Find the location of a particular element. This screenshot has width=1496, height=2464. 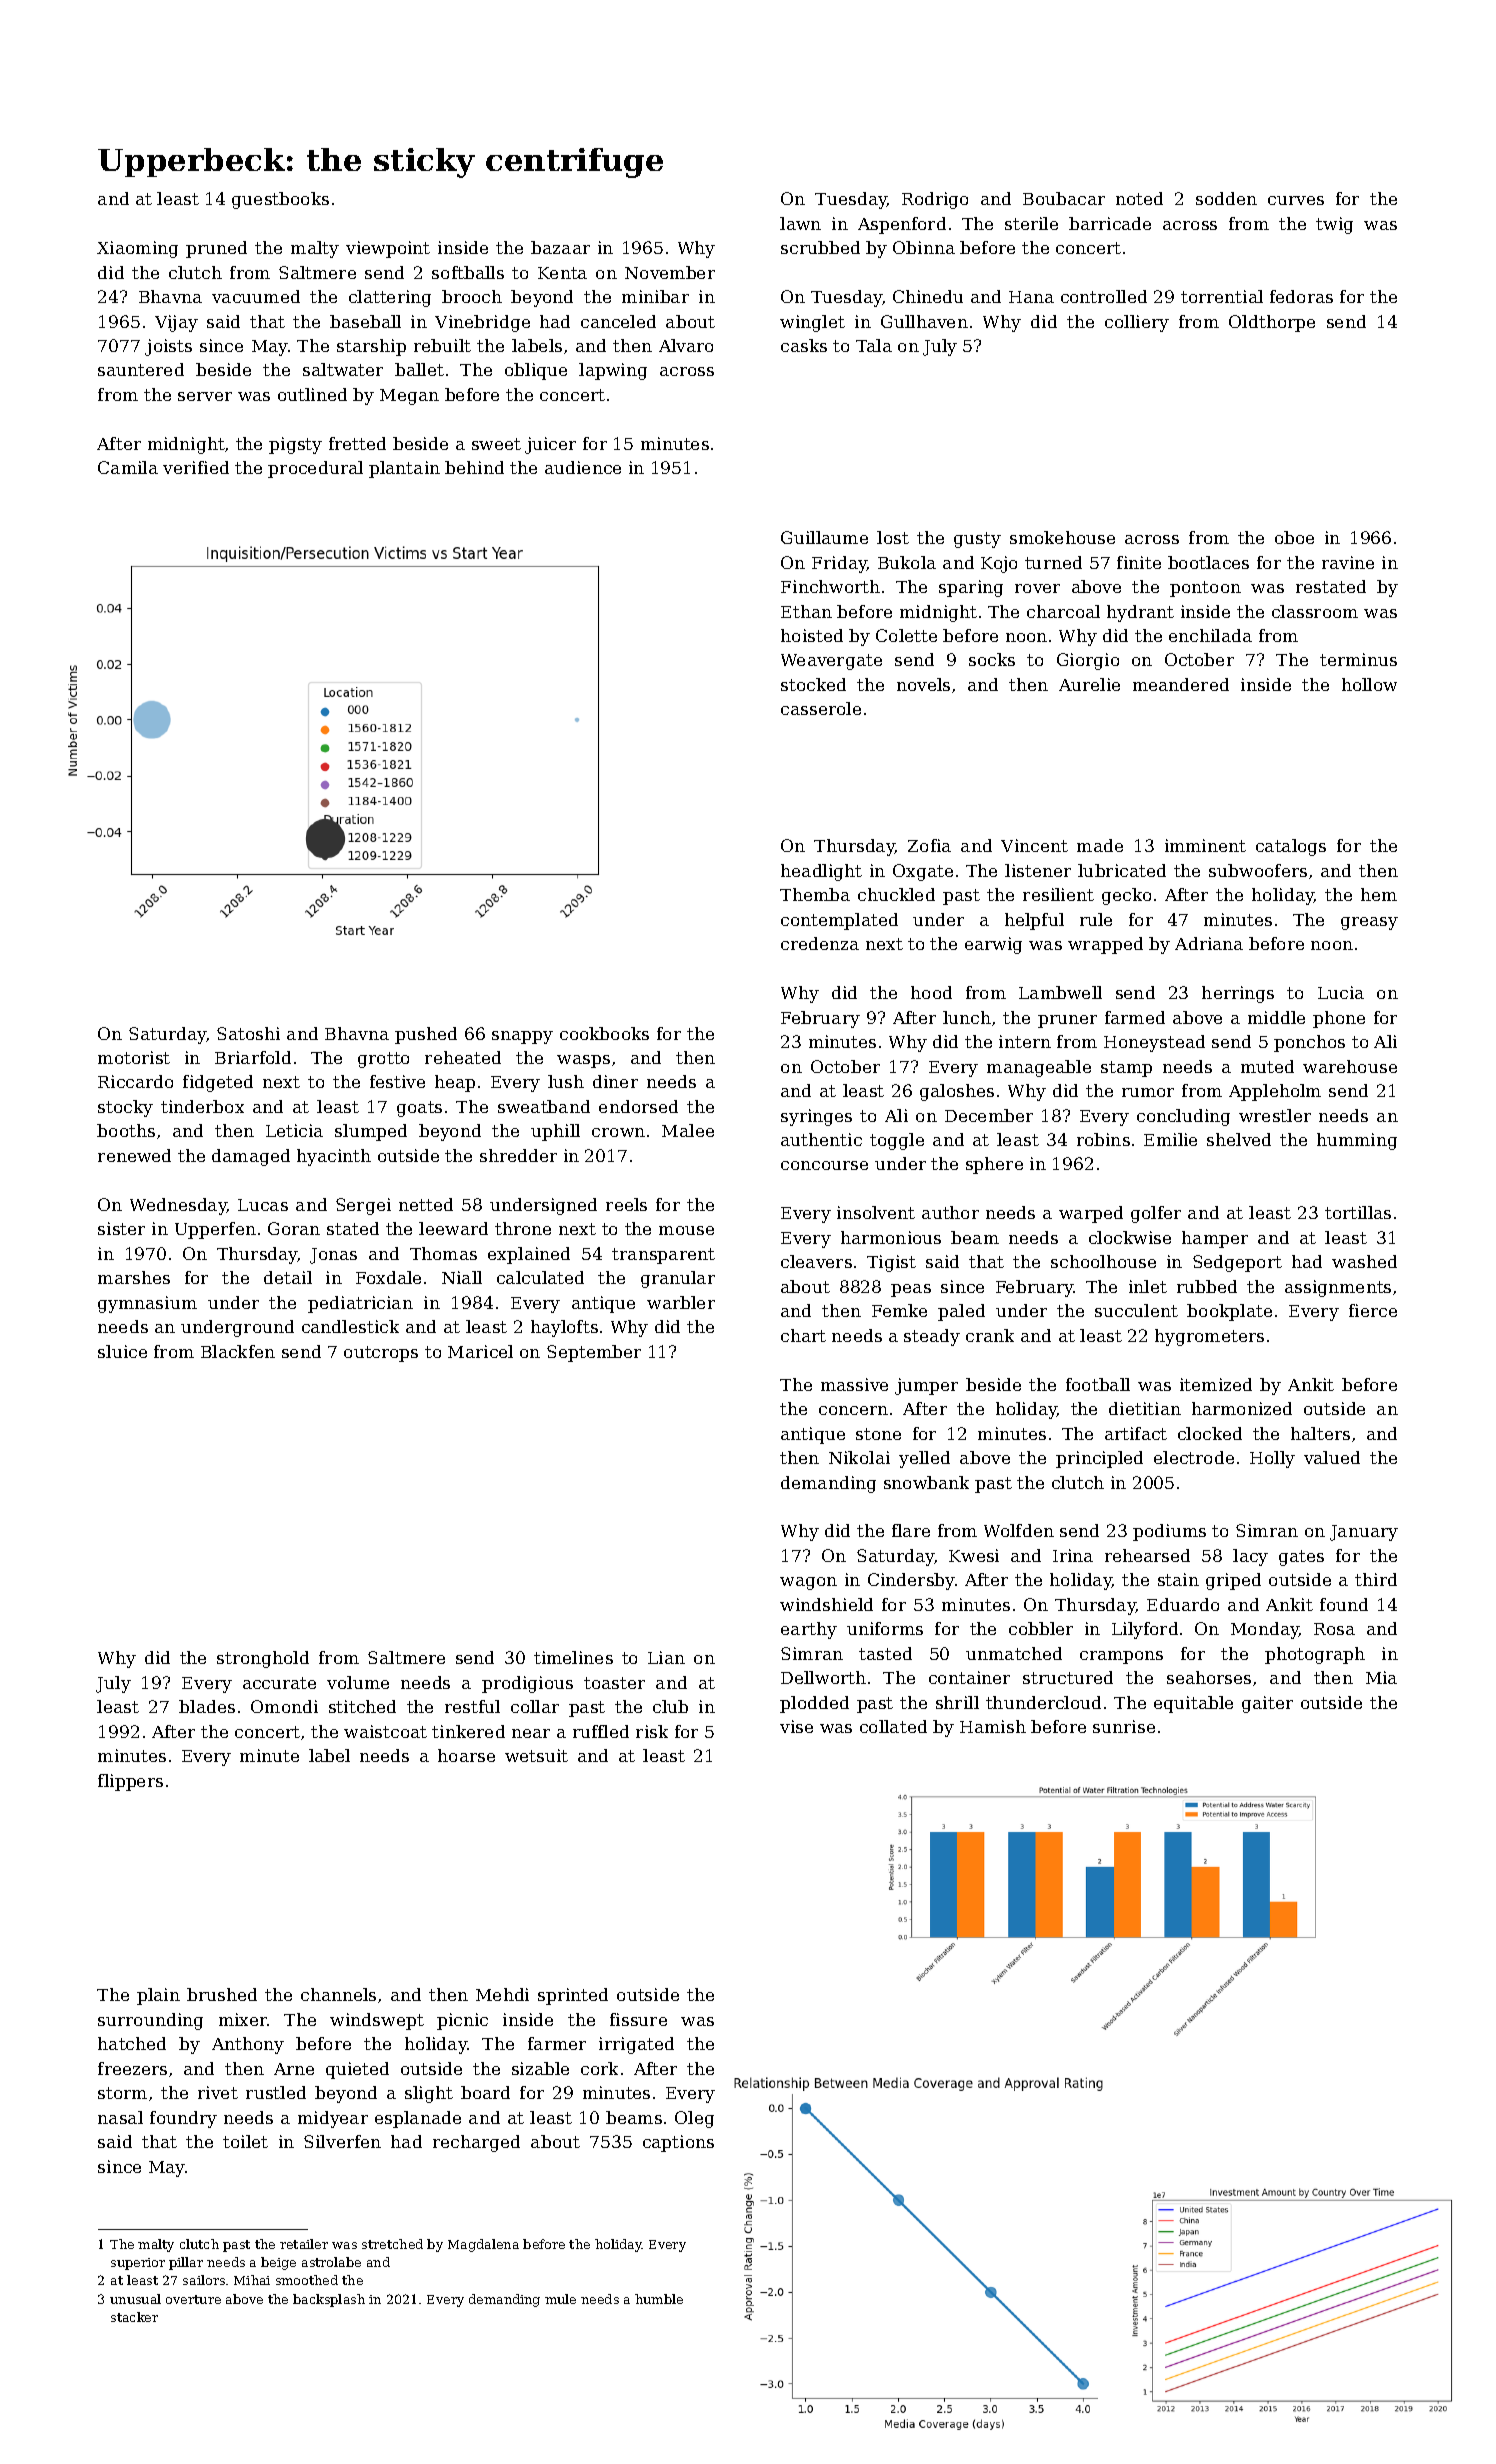

netted is located at coordinates (426, 1204).
